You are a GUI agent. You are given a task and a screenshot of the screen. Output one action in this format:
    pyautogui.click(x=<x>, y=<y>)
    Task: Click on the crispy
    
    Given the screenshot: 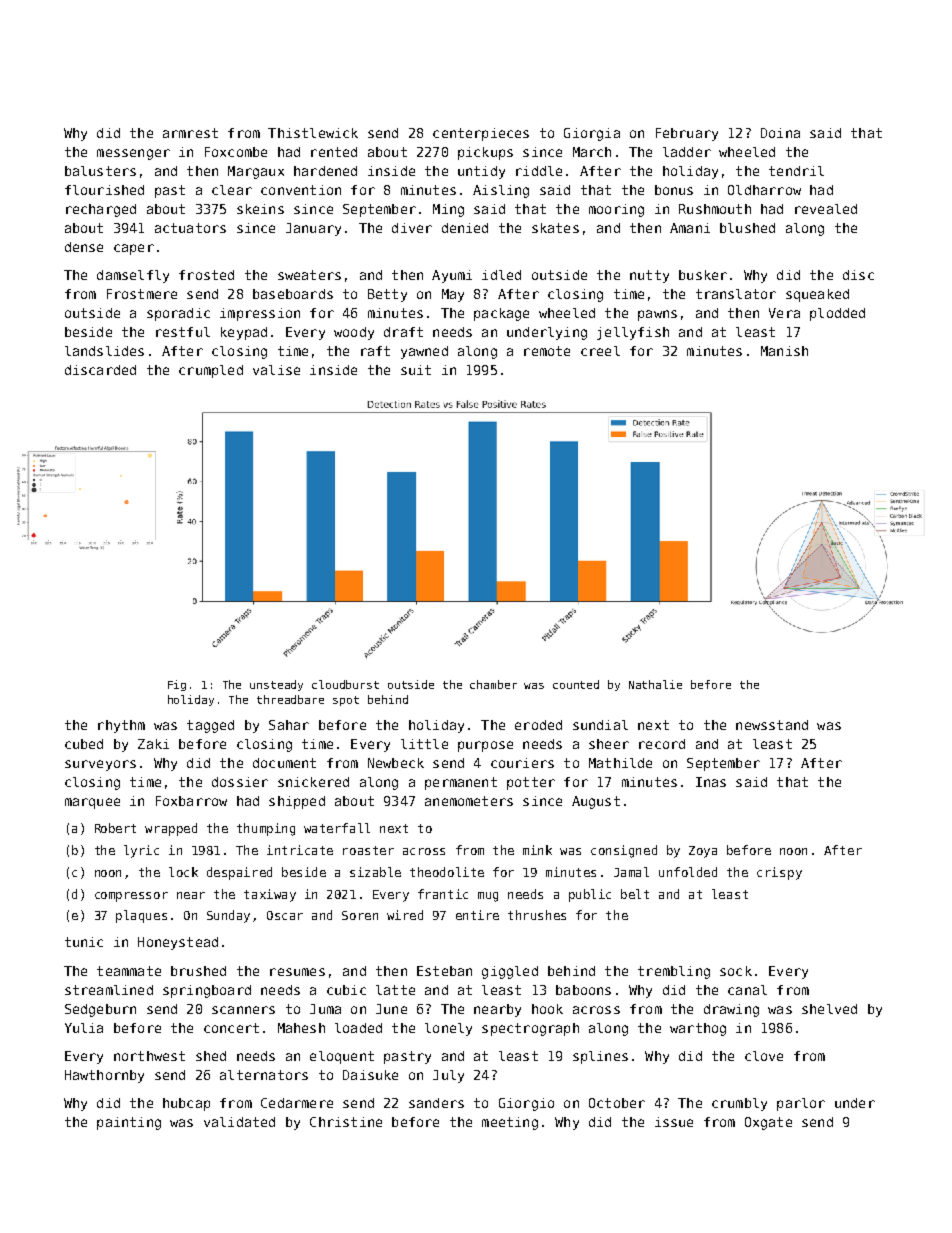 What is the action you would take?
    pyautogui.click(x=779, y=873)
